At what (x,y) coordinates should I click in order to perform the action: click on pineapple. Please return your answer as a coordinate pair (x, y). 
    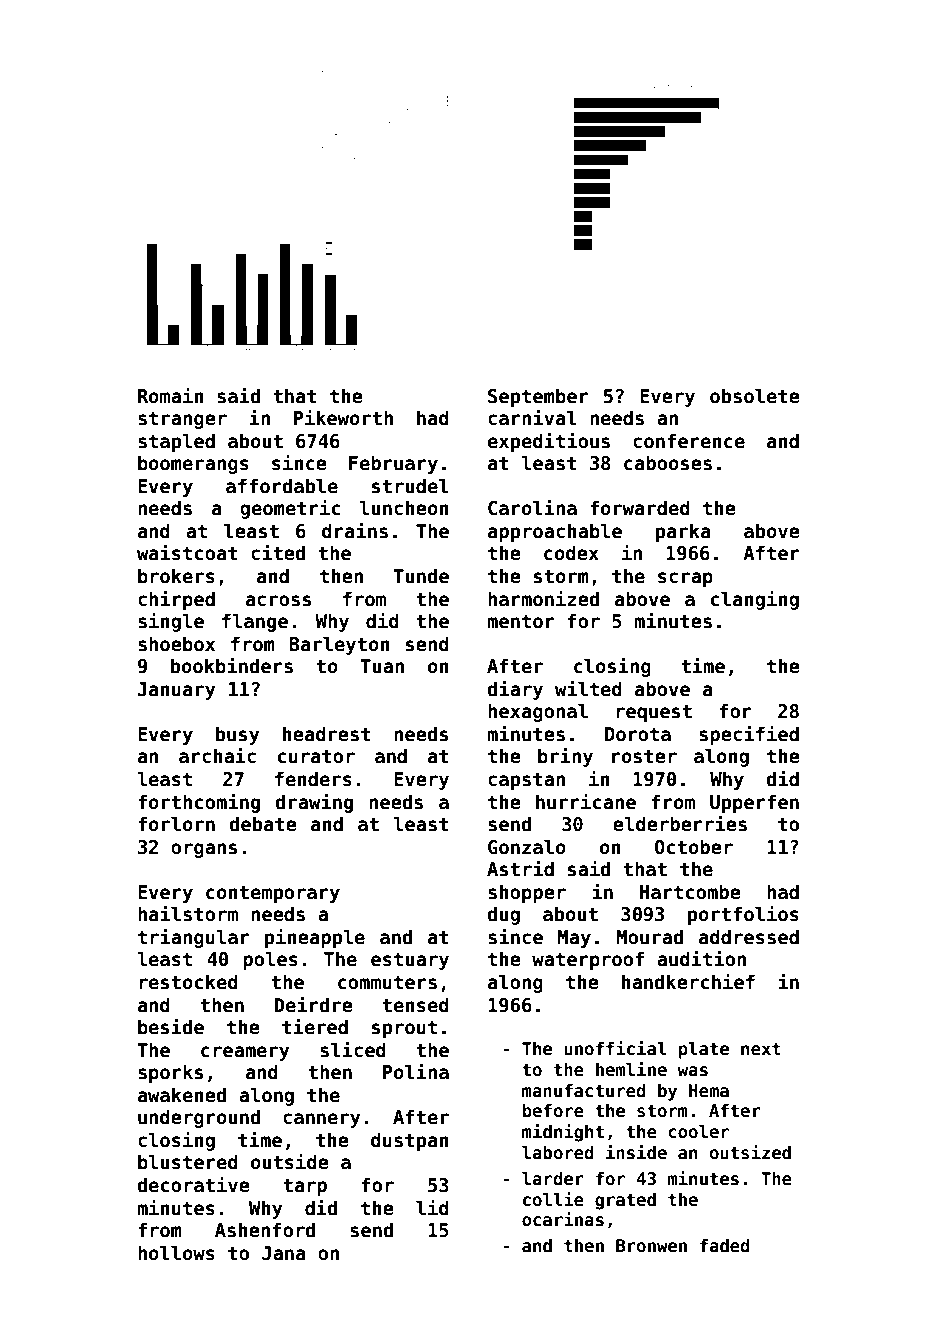
    Looking at the image, I should click on (315, 938).
